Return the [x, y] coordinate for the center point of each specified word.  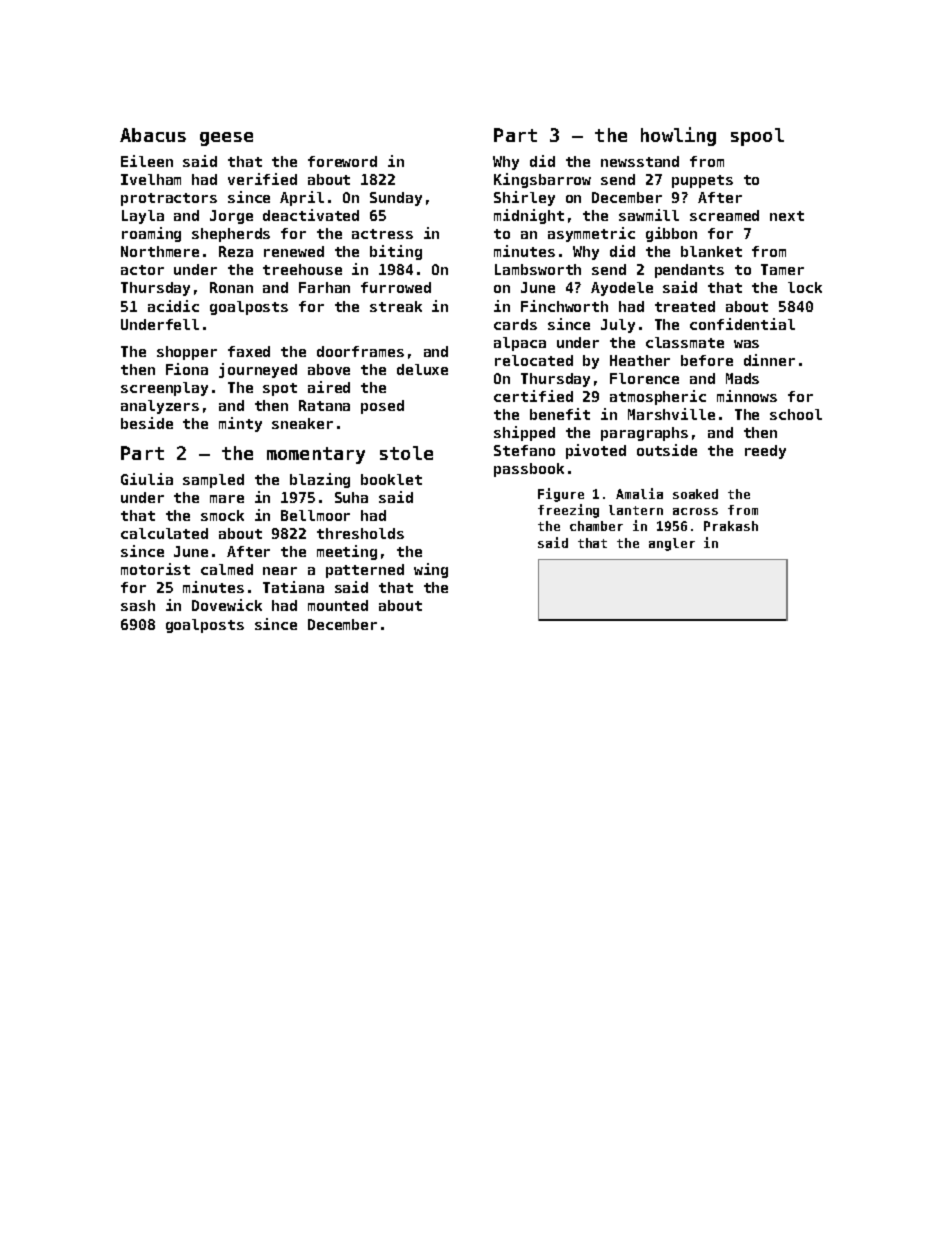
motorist [155, 569]
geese [226, 139]
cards [515, 324]
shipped [524, 433]
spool [757, 137]
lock [805, 287]
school [796, 414]
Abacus [153, 135]
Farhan [324, 287]
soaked [695, 494]
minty [240, 424]
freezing [568, 511]
